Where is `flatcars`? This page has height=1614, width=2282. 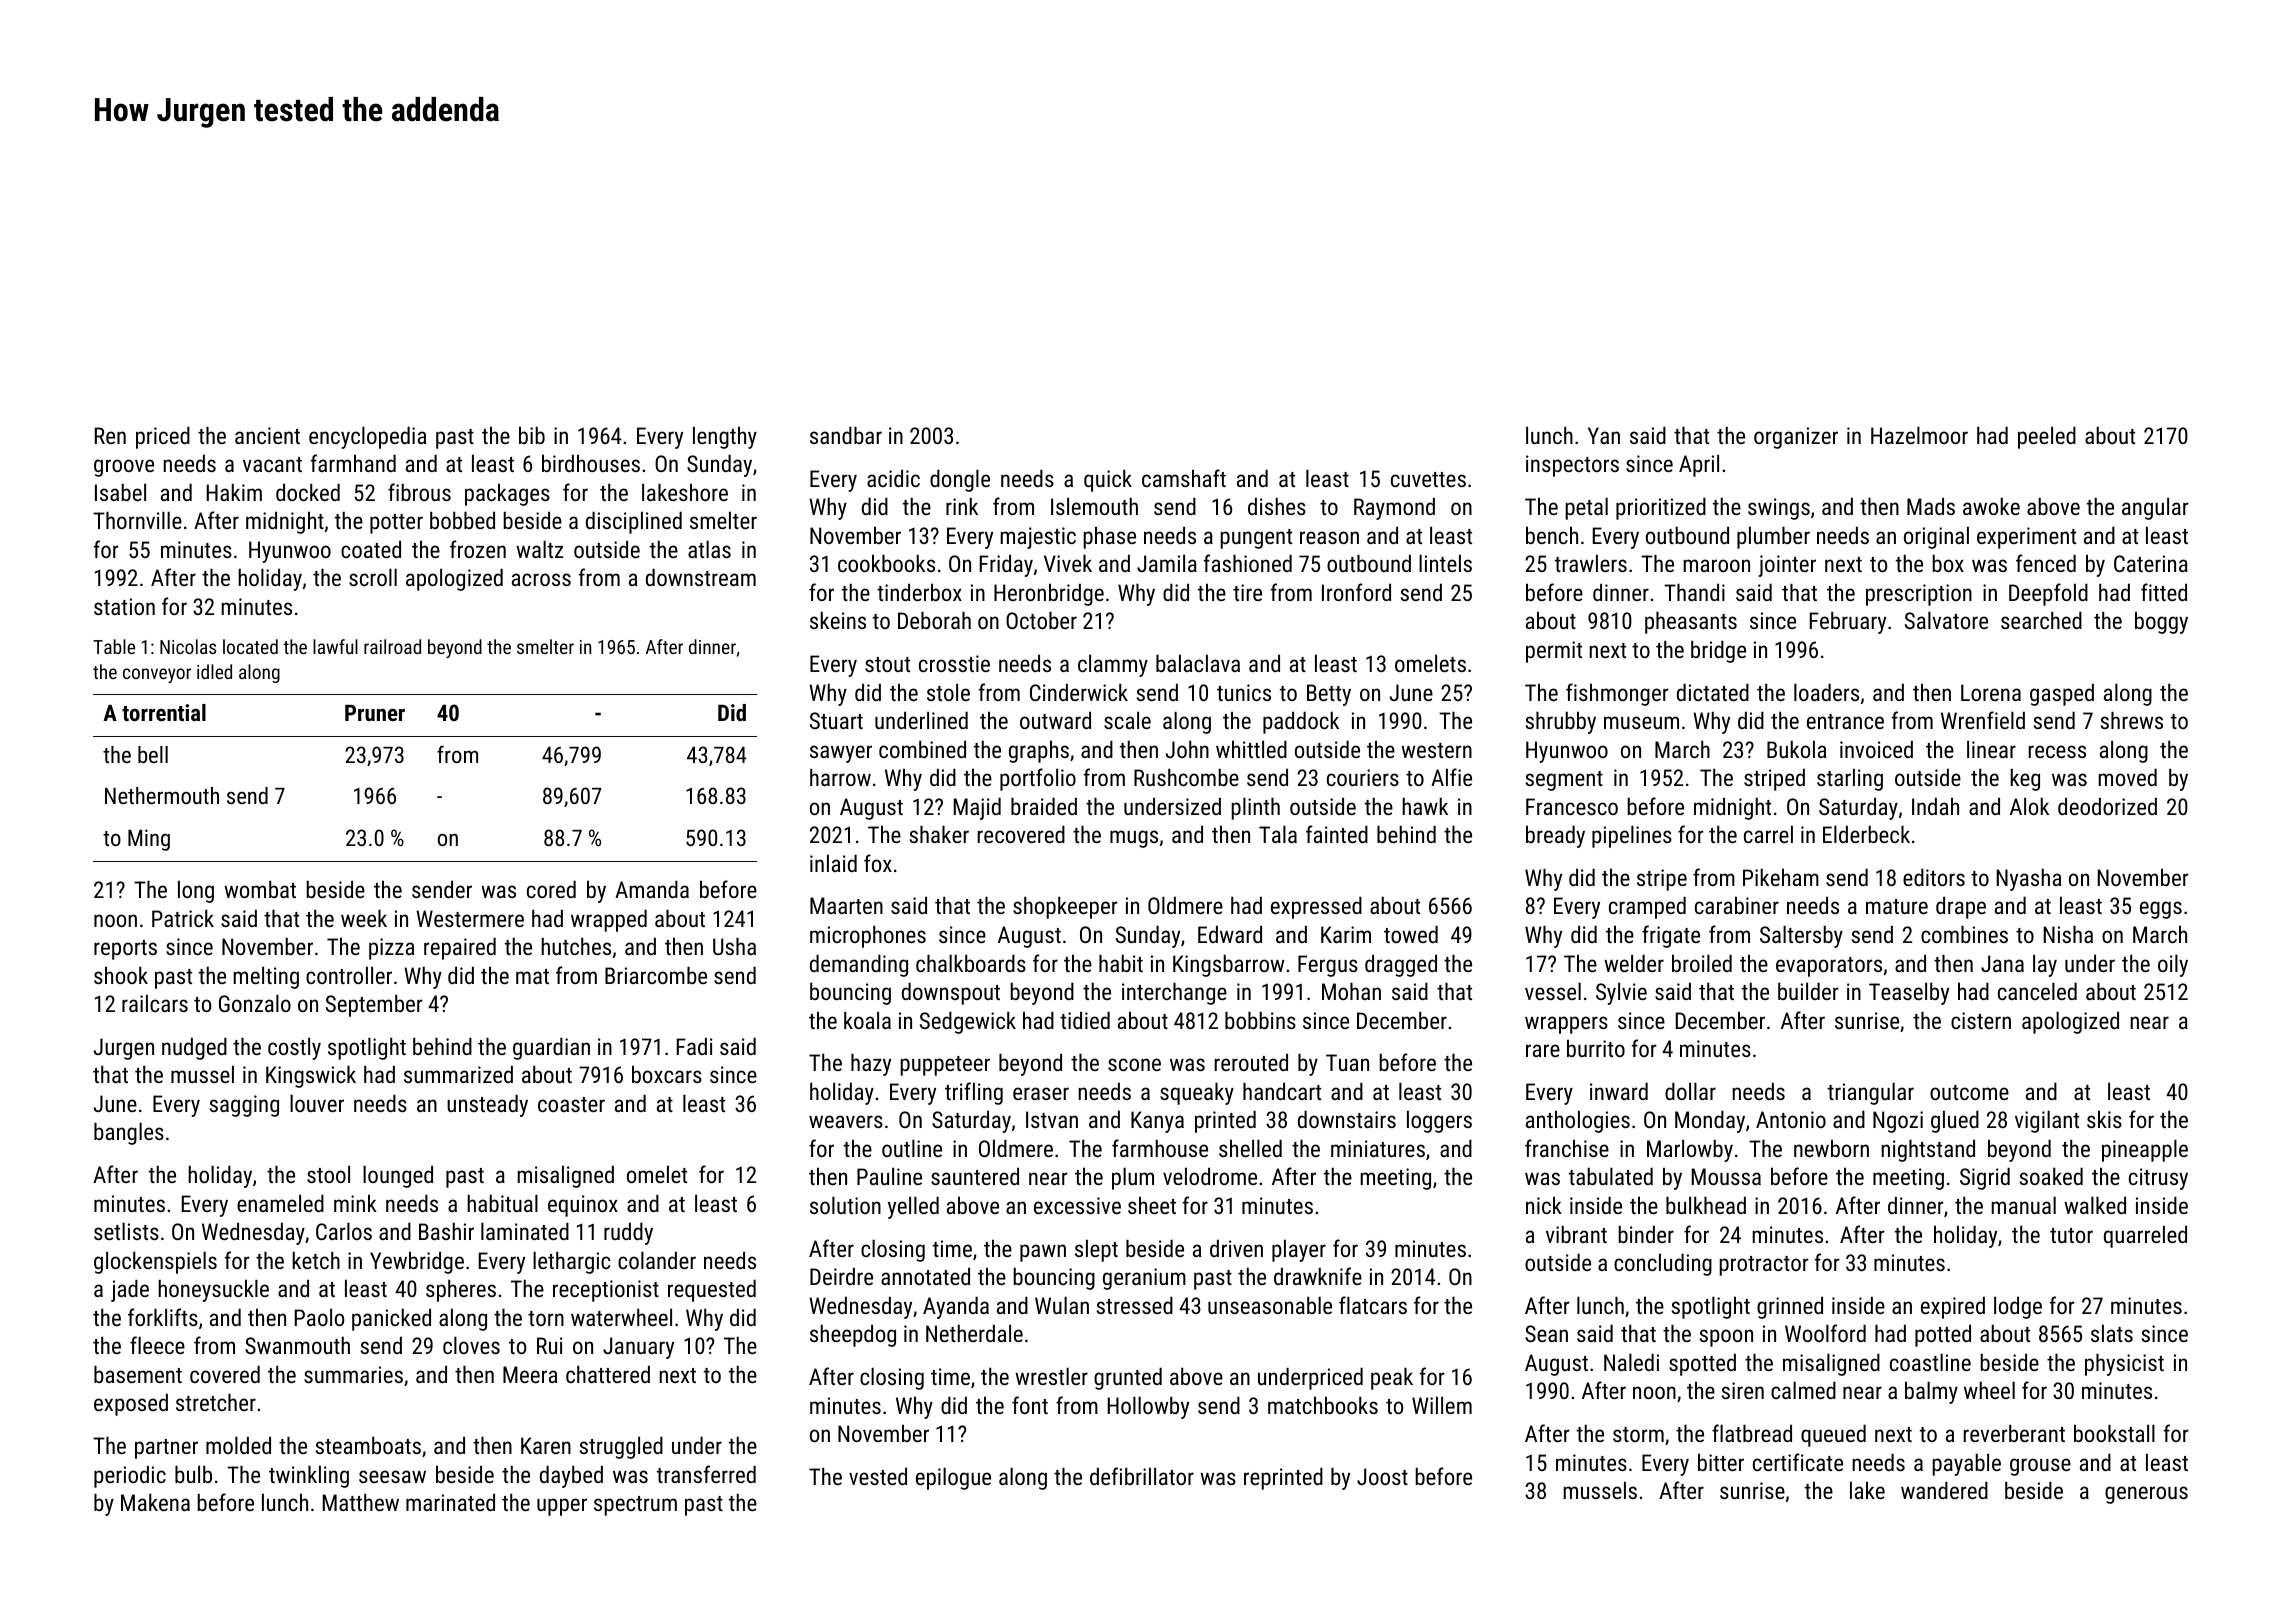 flatcars is located at coordinates (1373, 1305).
